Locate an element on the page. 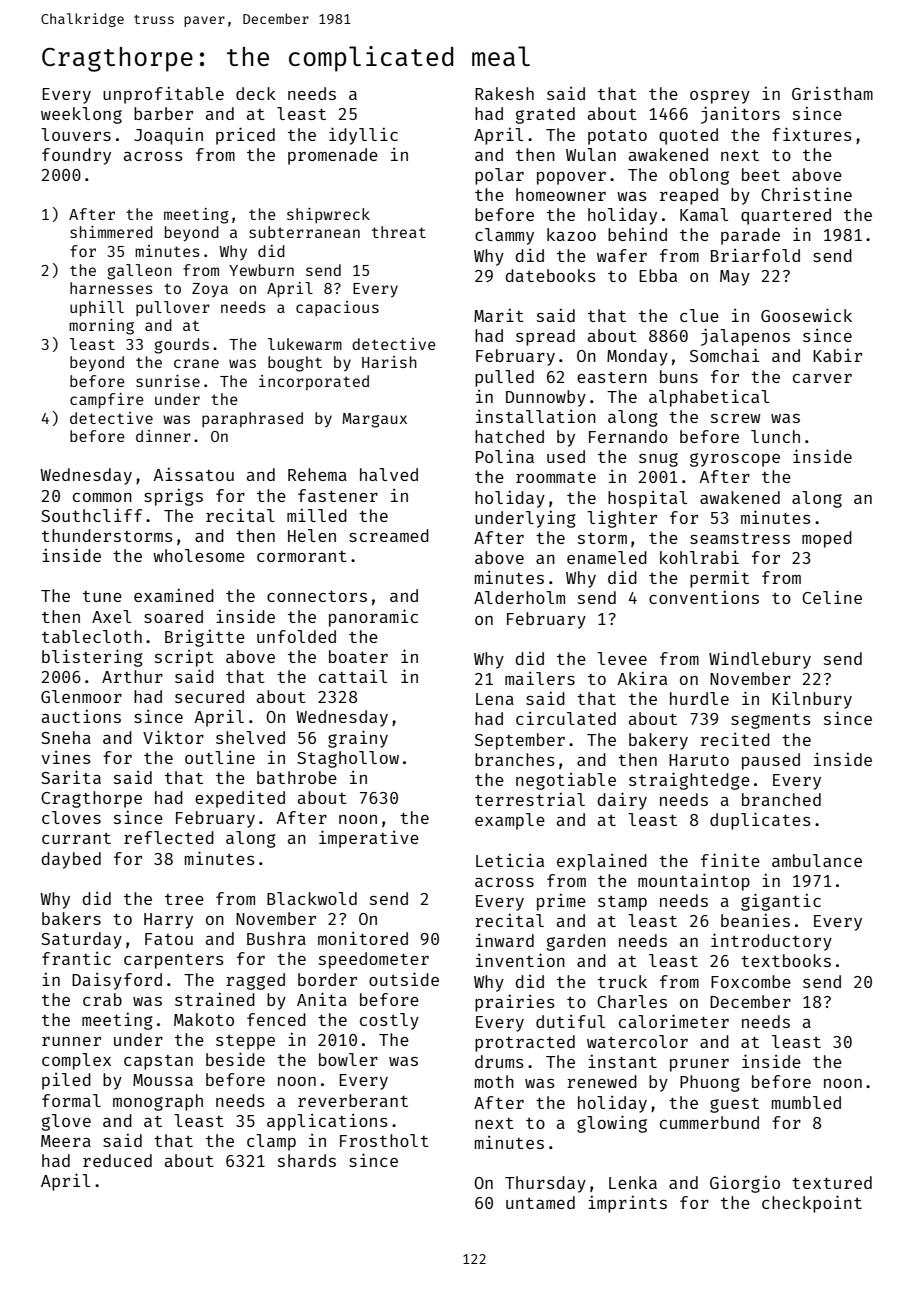  Rakesh is located at coordinates (504, 93).
